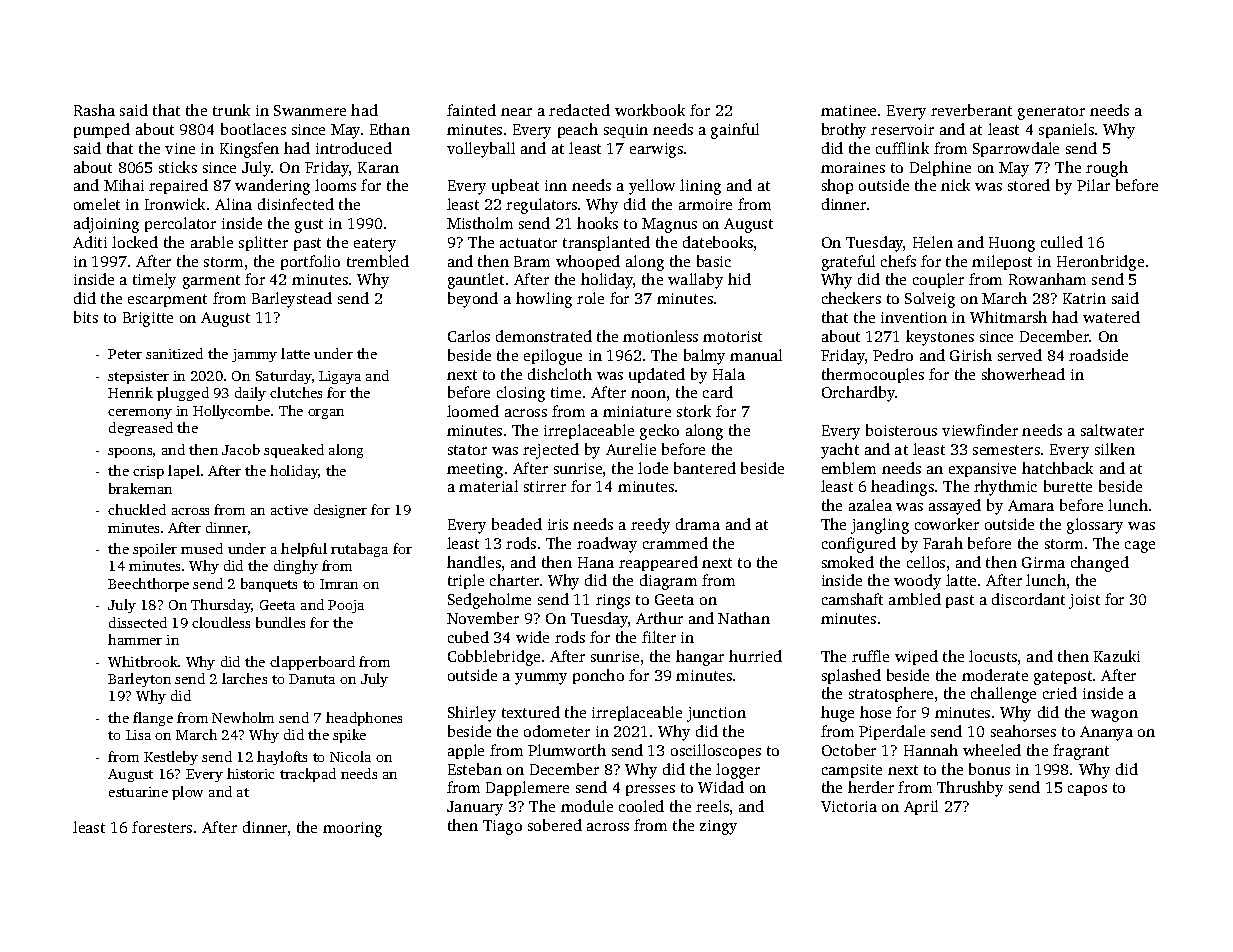 The height and width of the image is (952, 1233). I want to click on cage, so click(1140, 547).
